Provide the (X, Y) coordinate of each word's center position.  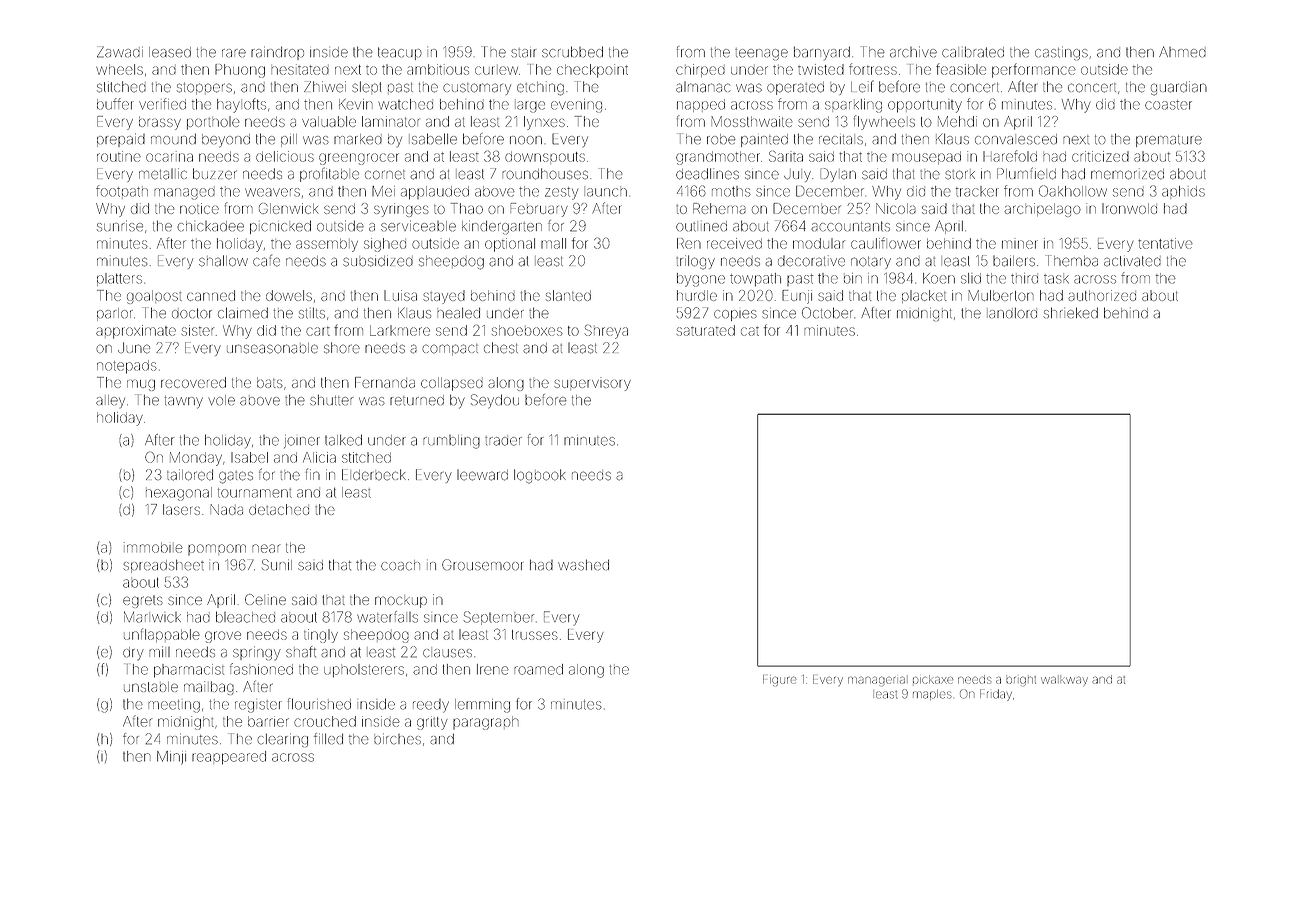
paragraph (485, 723)
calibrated (973, 52)
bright (1021, 681)
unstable (151, 687)
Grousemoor (483, 564)
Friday (996, 695)
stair (523, 53)
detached (279, 509)
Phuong (240, 71)
